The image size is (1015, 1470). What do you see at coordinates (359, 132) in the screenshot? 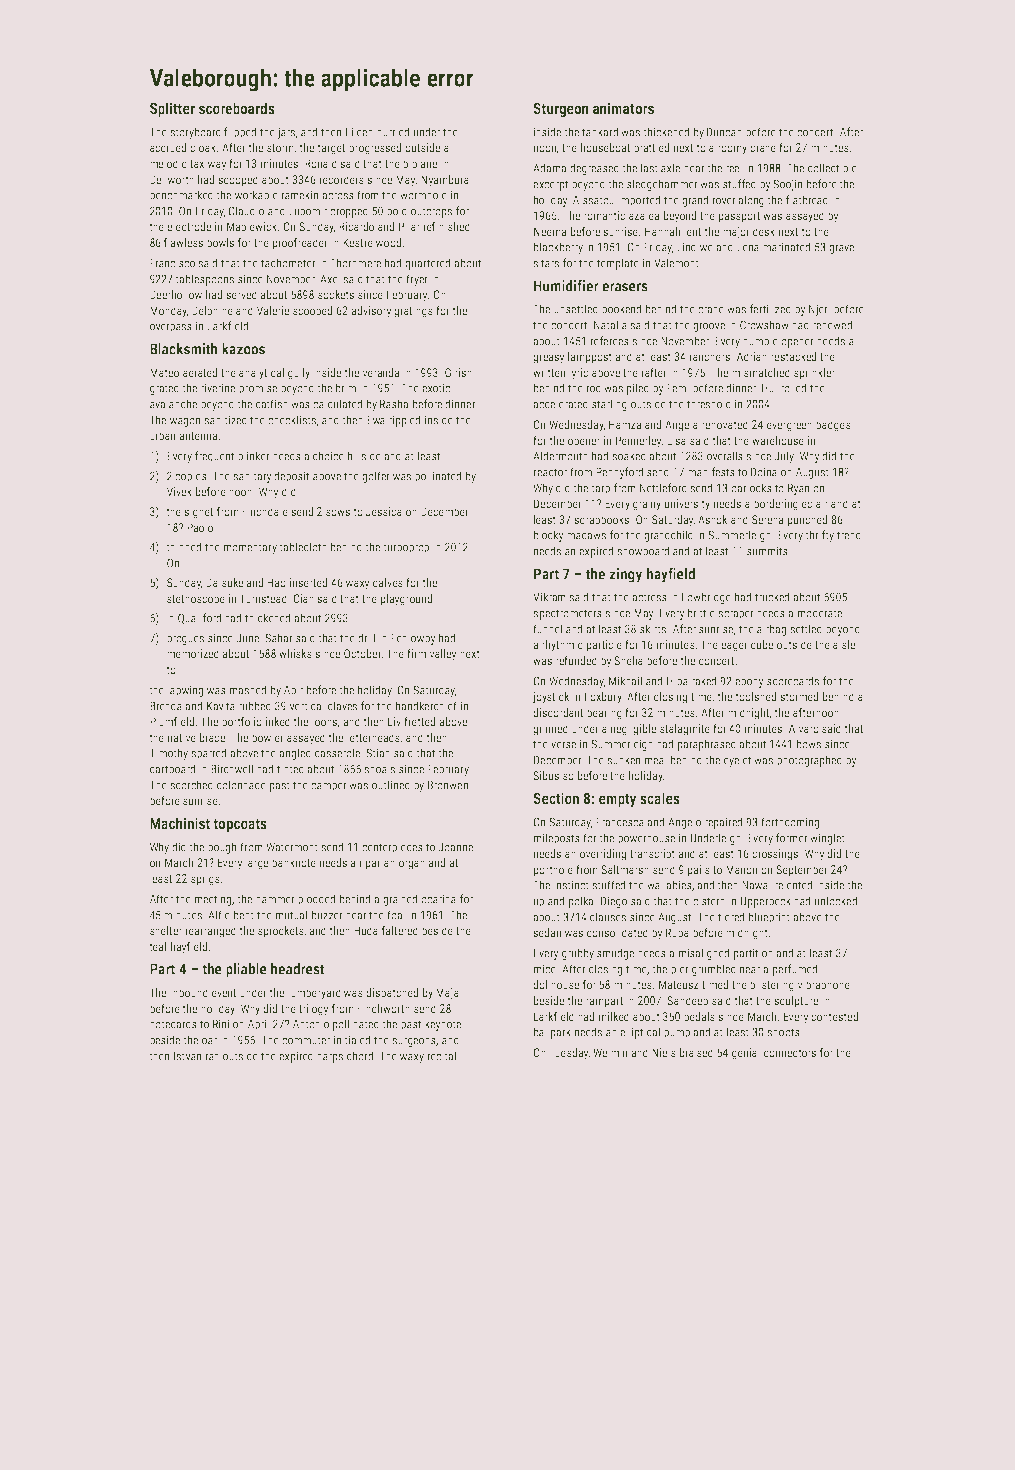
I see `Eileen` at bounding box center [359, 132].
